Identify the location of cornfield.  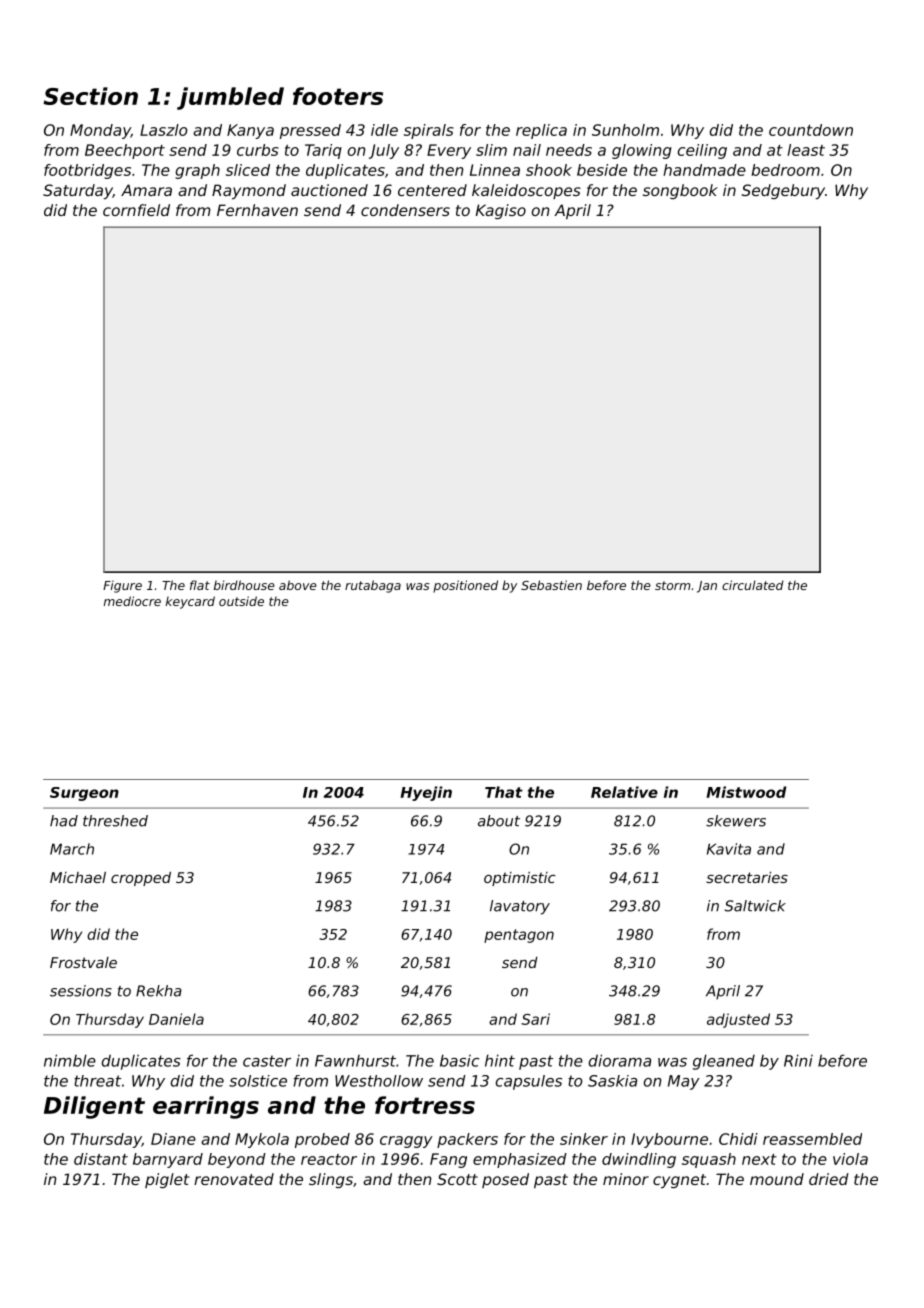
(136, 210).
